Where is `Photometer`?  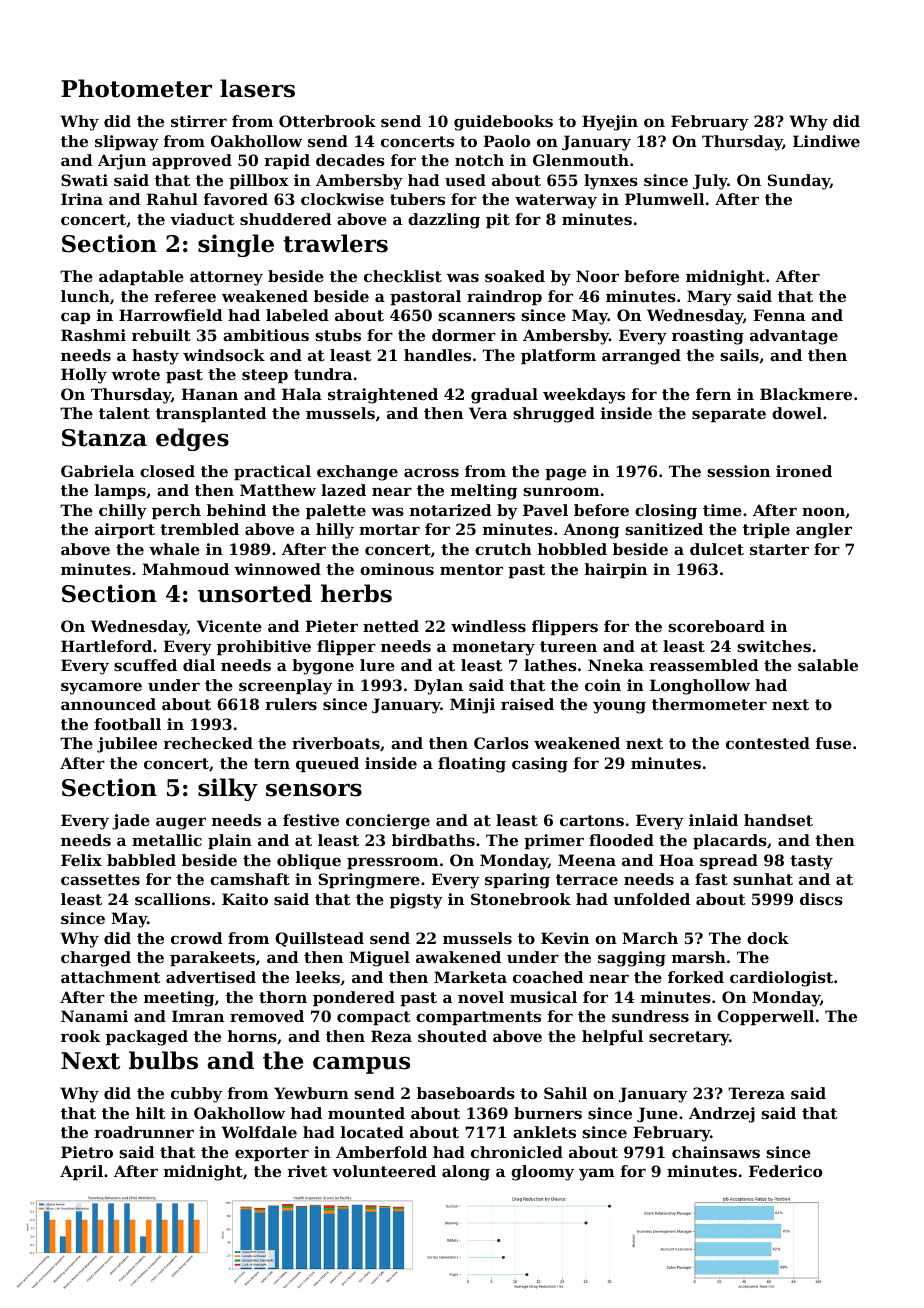 Photometer is located at coordinates (136, 88).
